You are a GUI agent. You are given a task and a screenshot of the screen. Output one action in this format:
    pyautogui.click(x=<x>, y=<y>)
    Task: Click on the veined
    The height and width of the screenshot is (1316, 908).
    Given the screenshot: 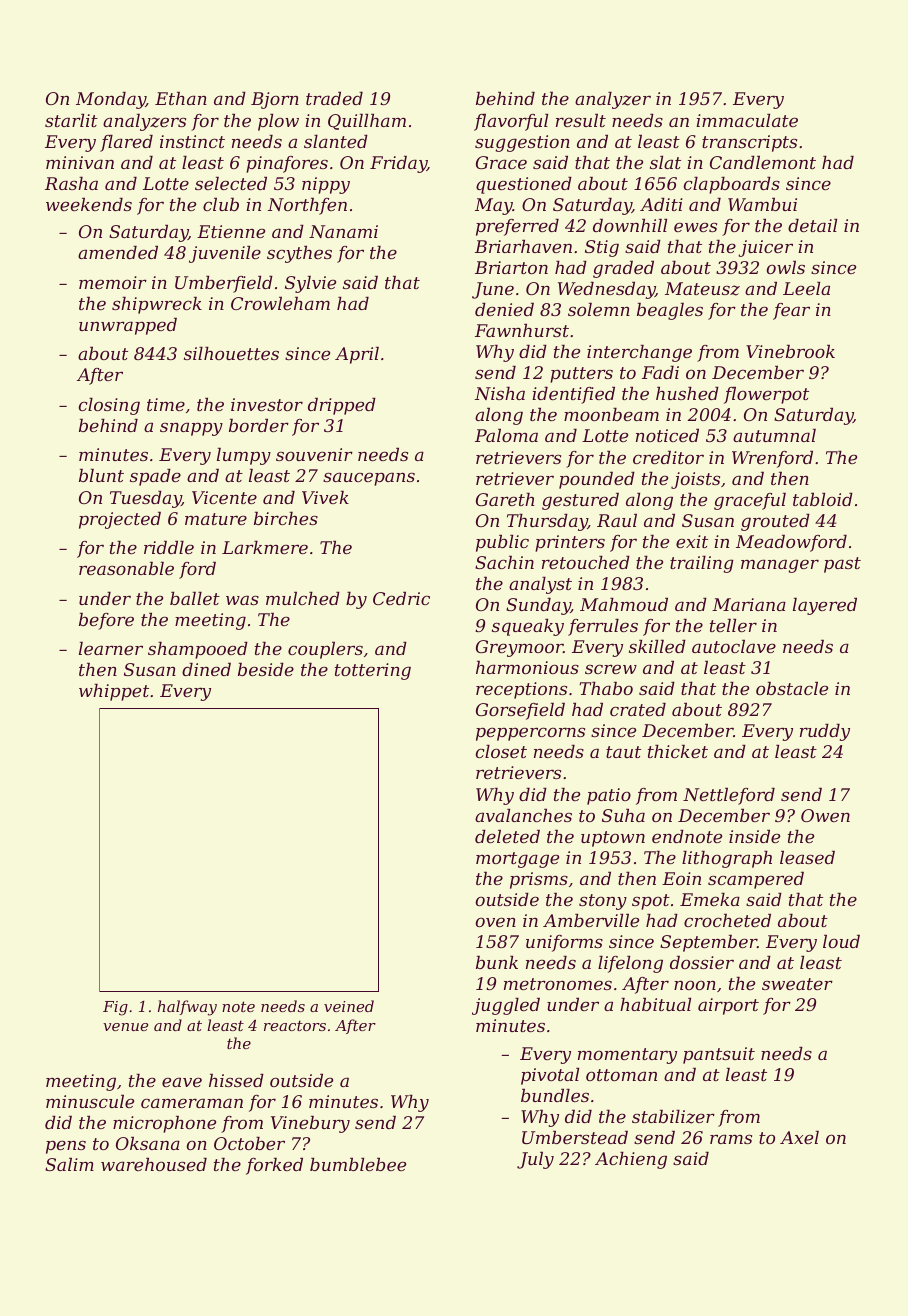 What is the action you would take?
    pyautogui.click(x=349, y=1006)
